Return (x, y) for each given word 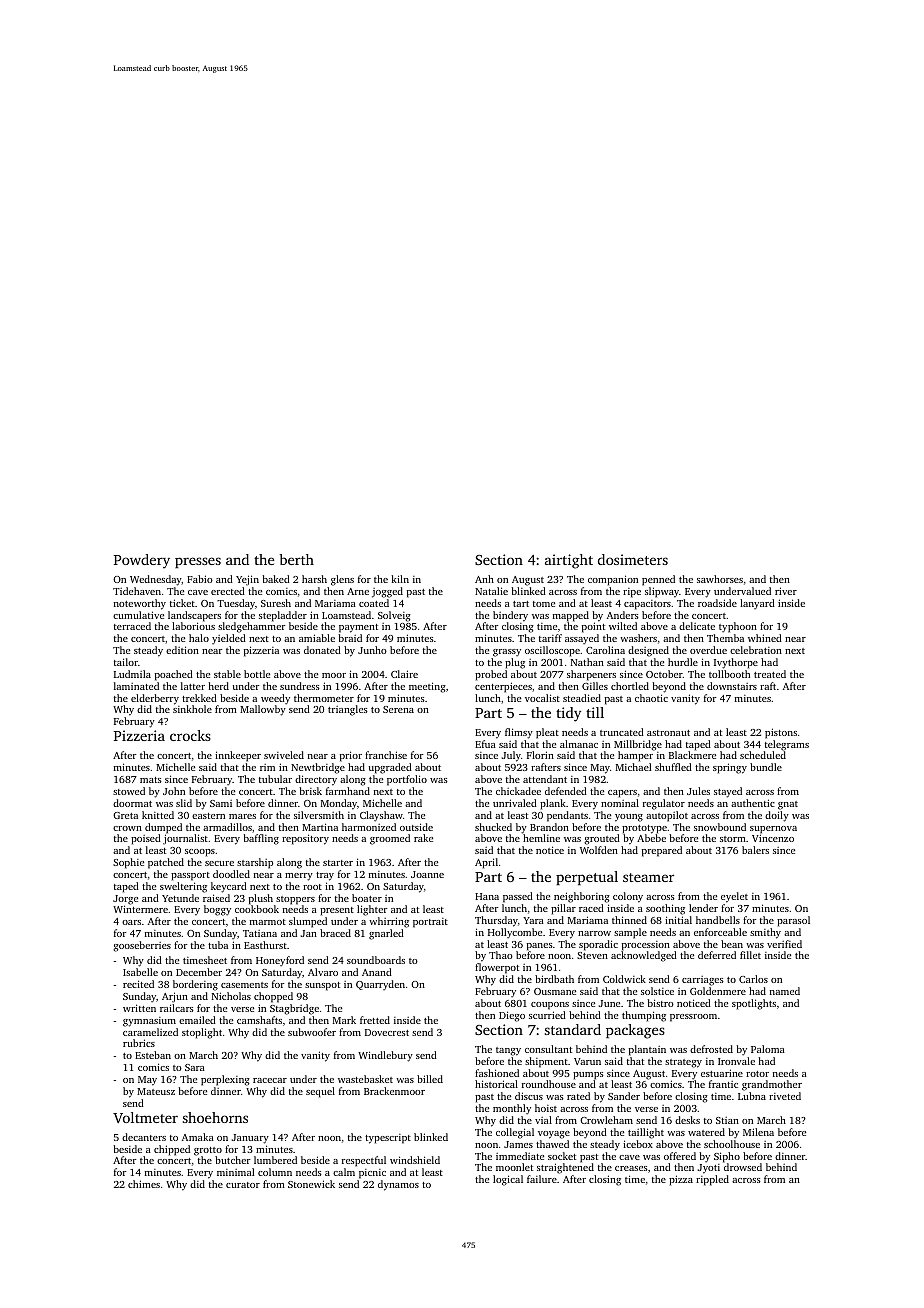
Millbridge (638, 745)
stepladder (283, 616)
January (250, 1139)
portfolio (407, 780)
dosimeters (633, 559)
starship (255, 863)
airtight (569, 561)
